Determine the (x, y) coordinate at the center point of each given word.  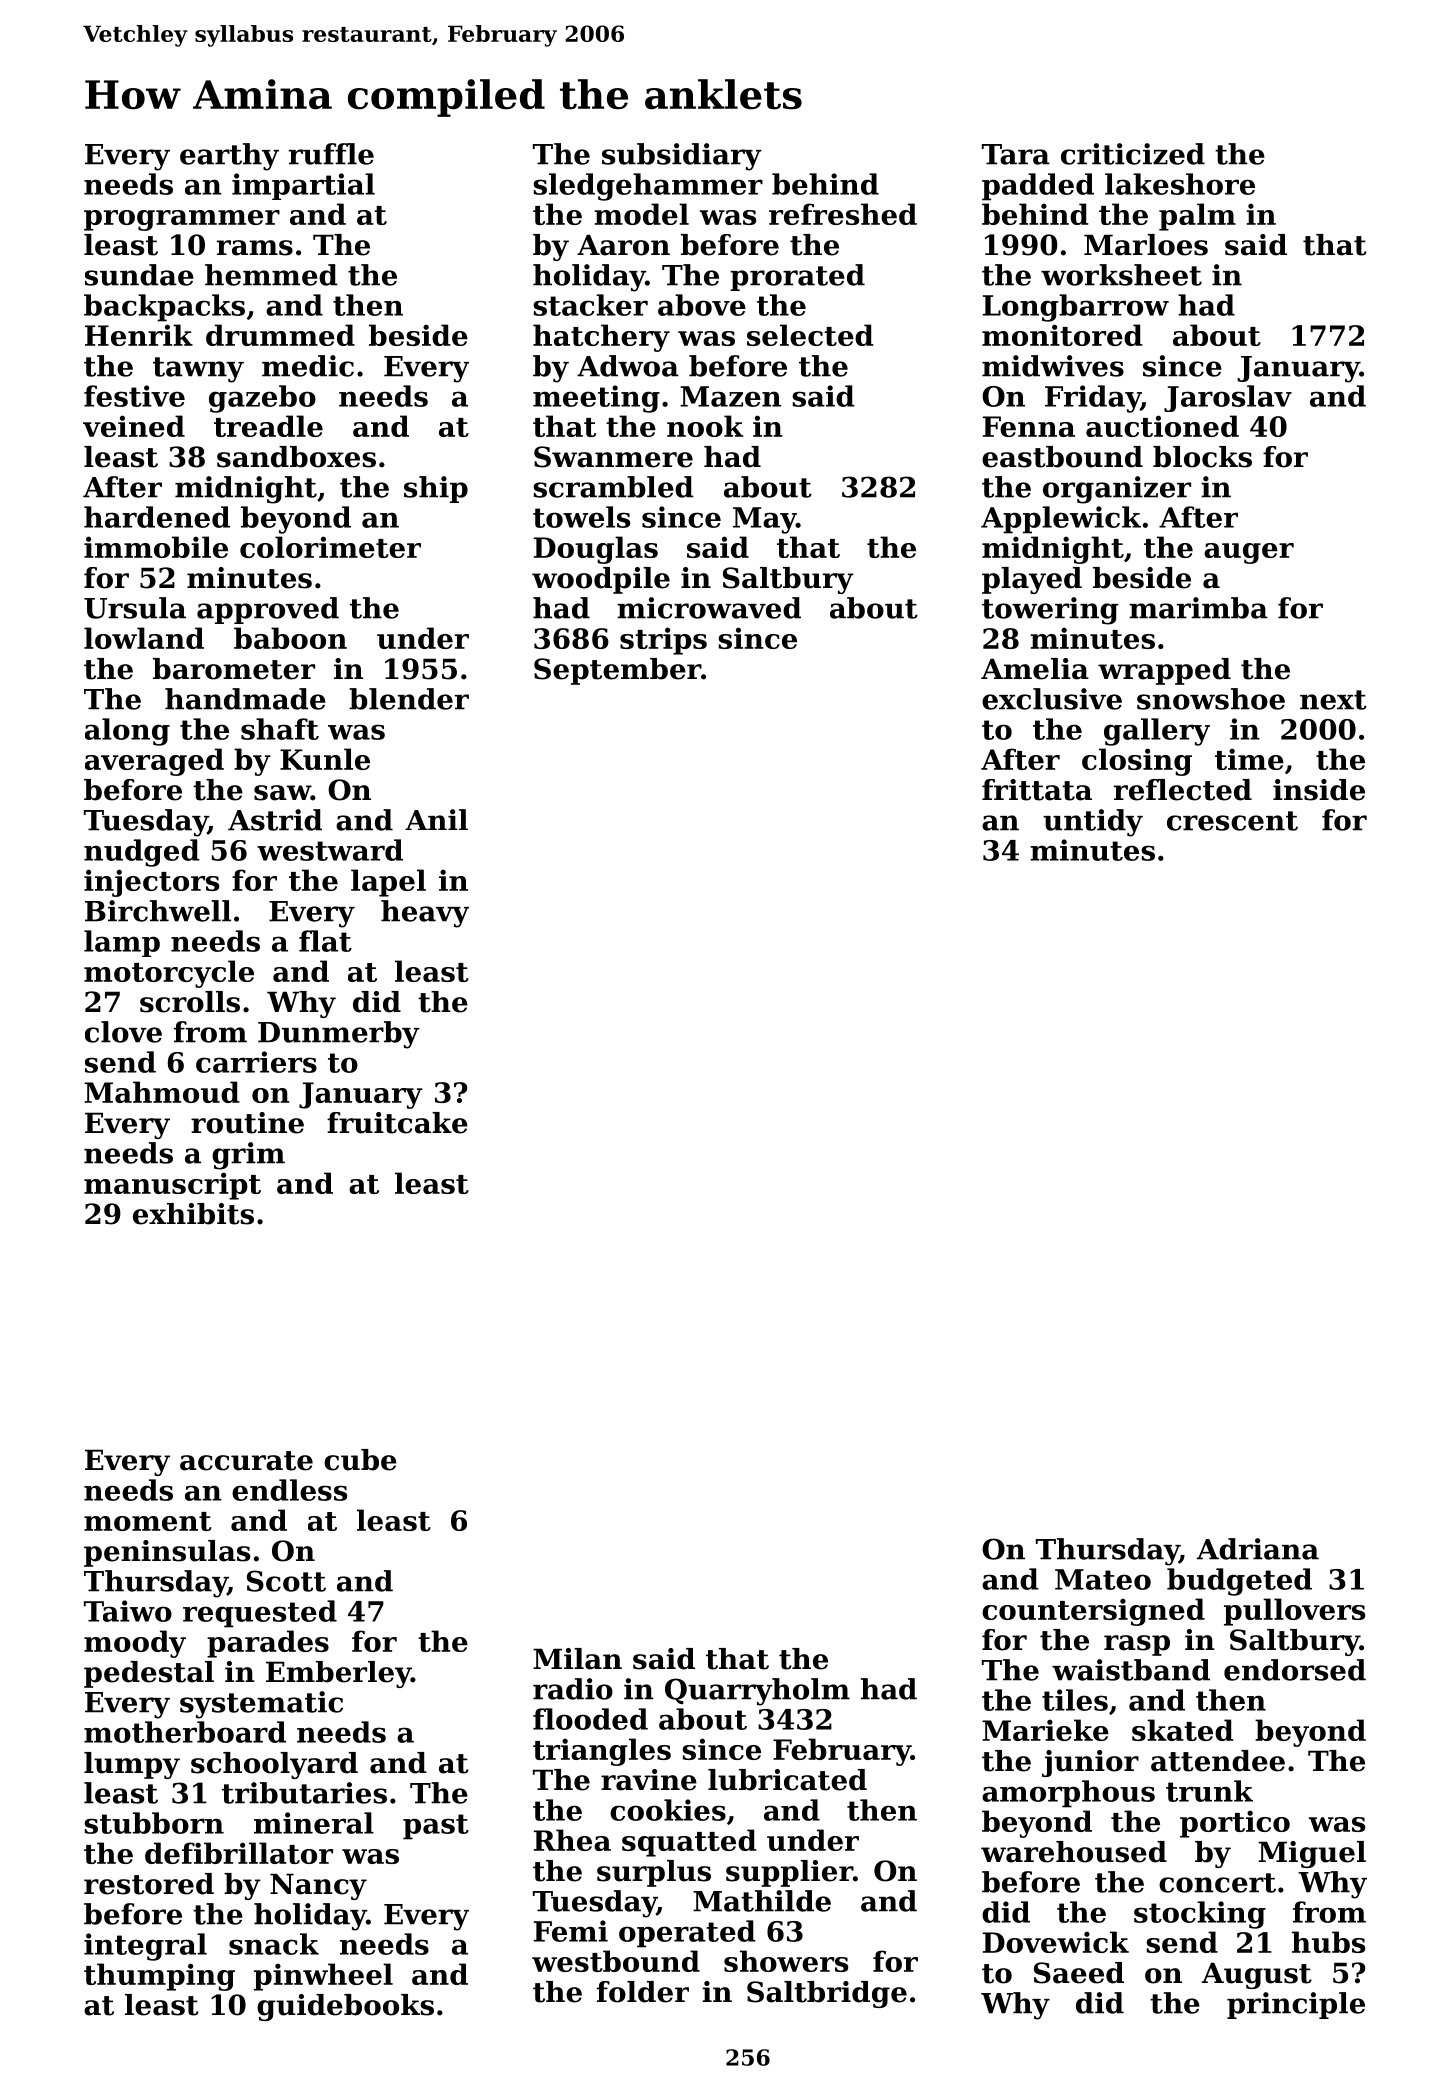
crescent (1232, 821)
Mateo (1103, 1579)
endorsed (1295, 1670)
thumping (159, 1977)
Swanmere (613, 457)
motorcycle (169, 974)
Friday (1093, 399)
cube (360, 1460)
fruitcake (397, 1123)
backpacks (164, 308)
